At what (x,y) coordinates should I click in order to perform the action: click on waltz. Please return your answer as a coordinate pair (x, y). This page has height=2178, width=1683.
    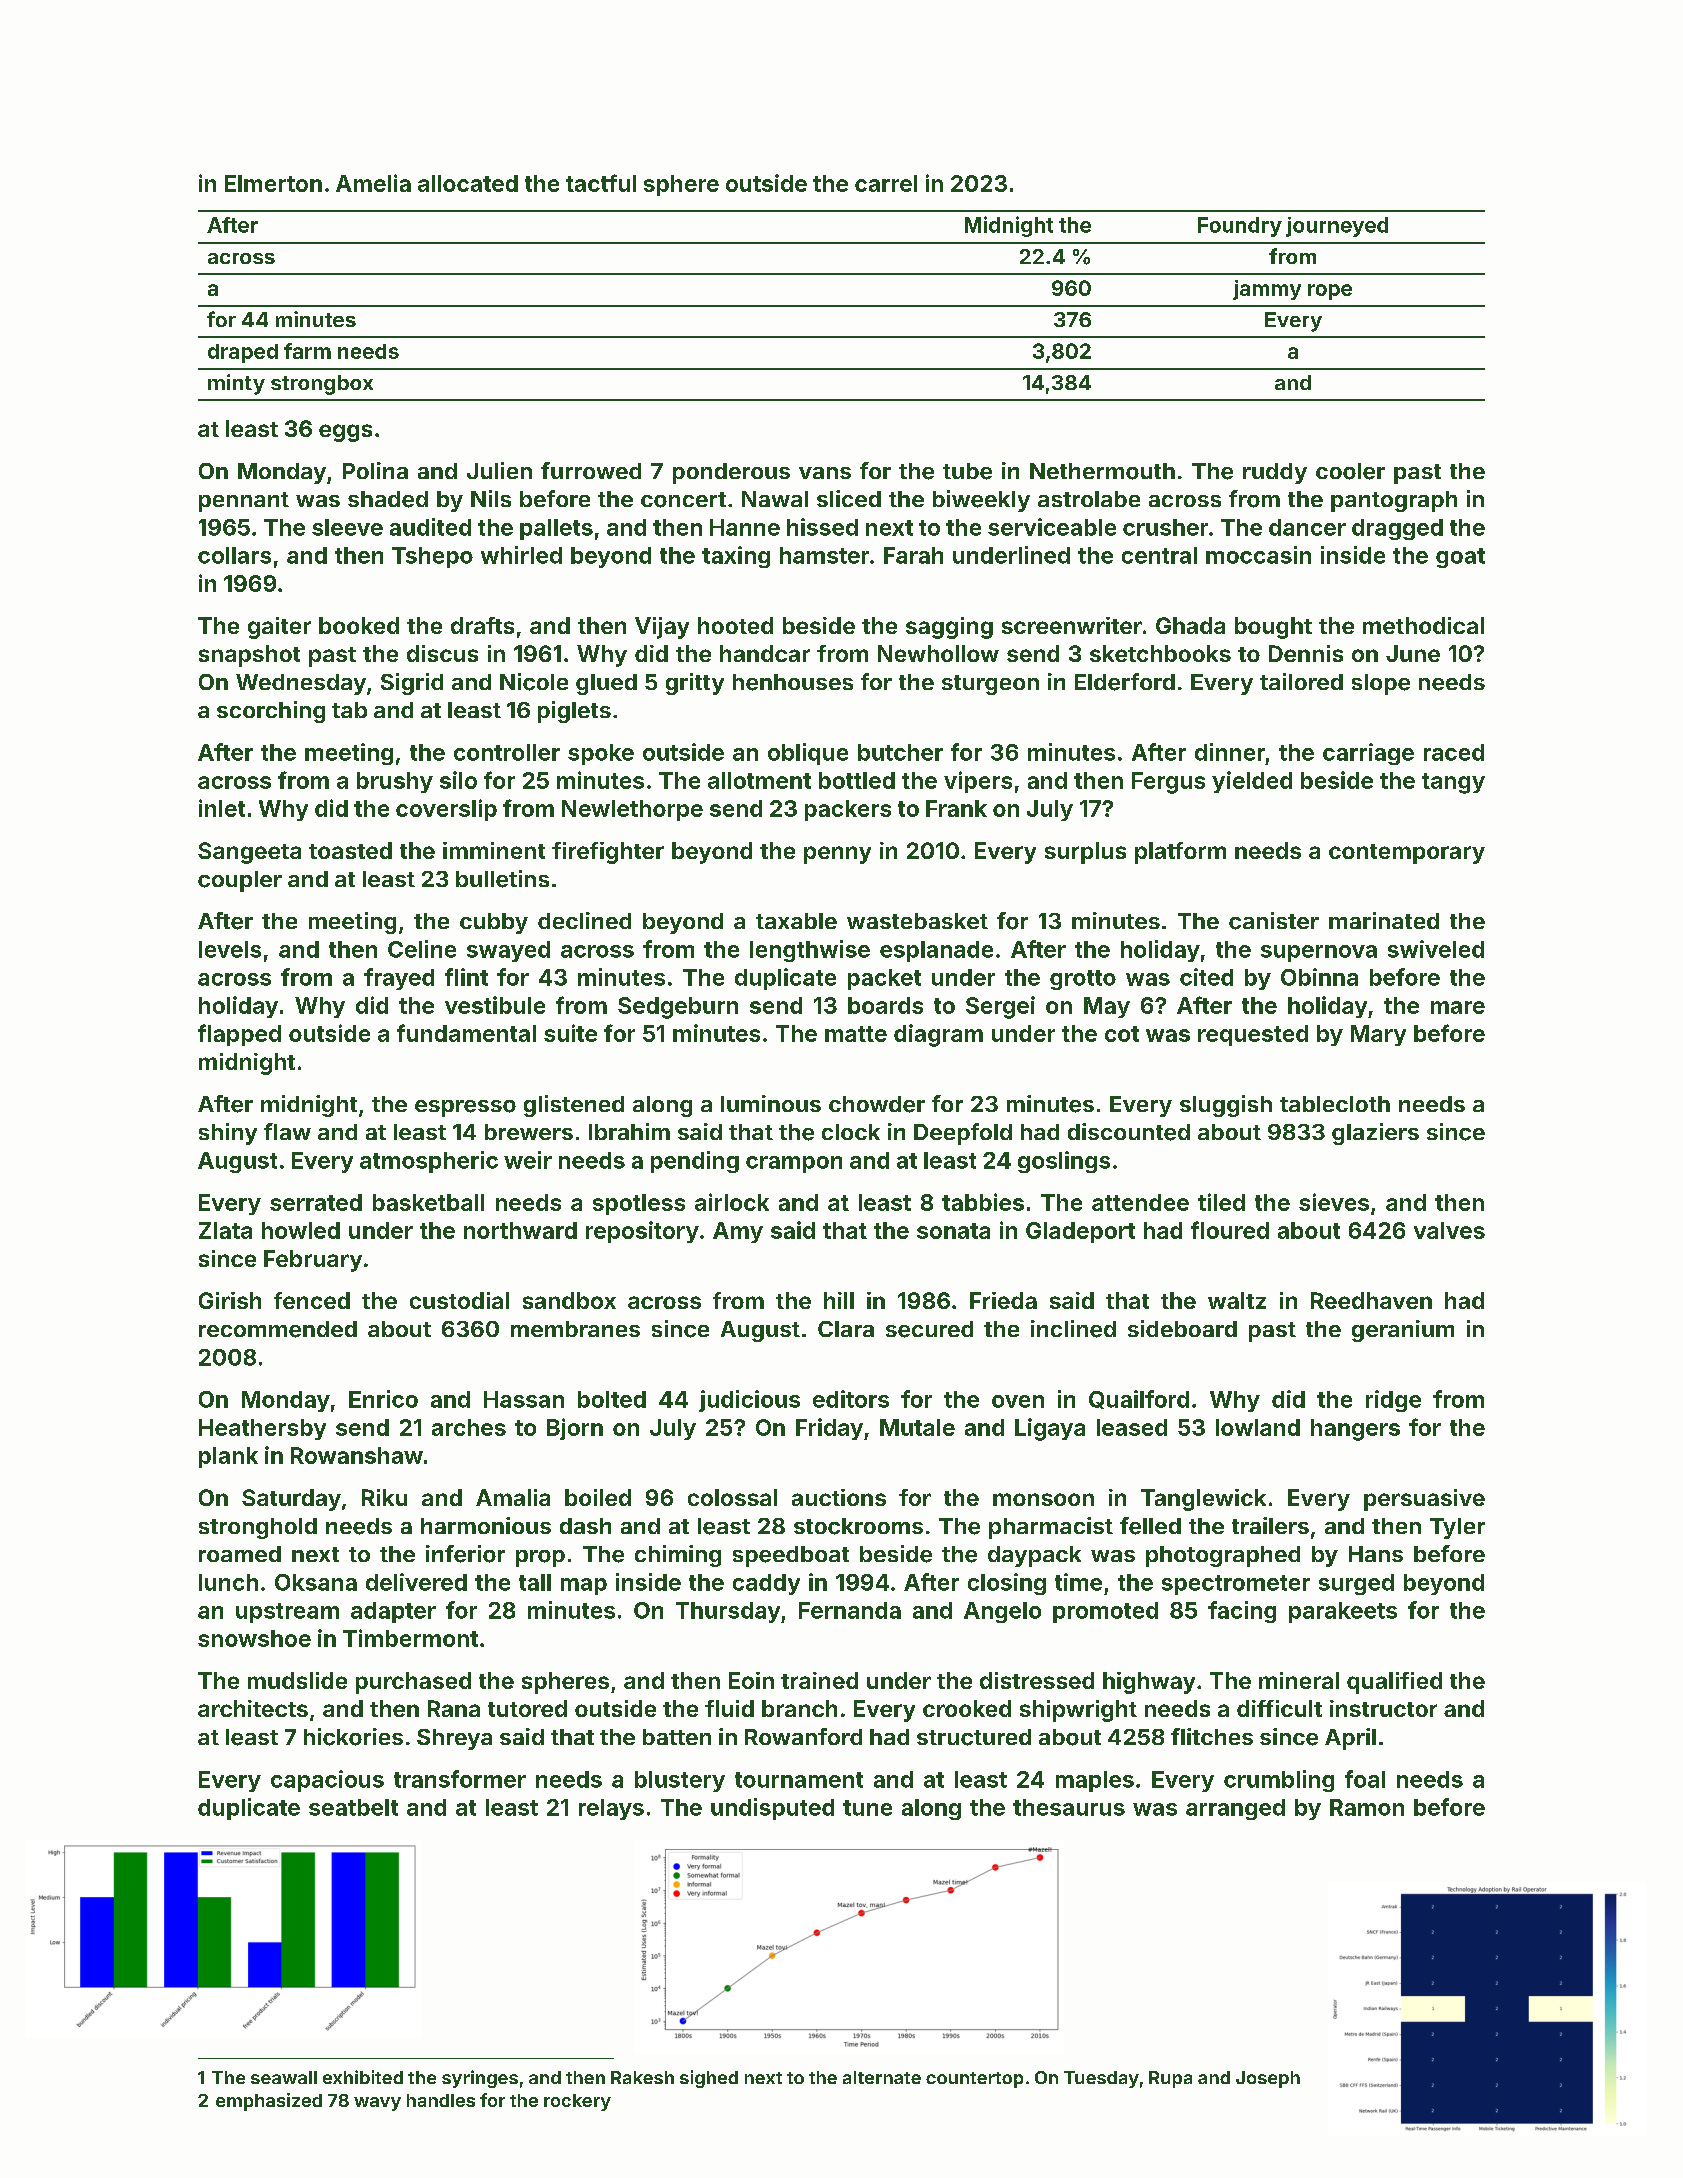
    Looking at the image, I should click on (1237, 1300).
